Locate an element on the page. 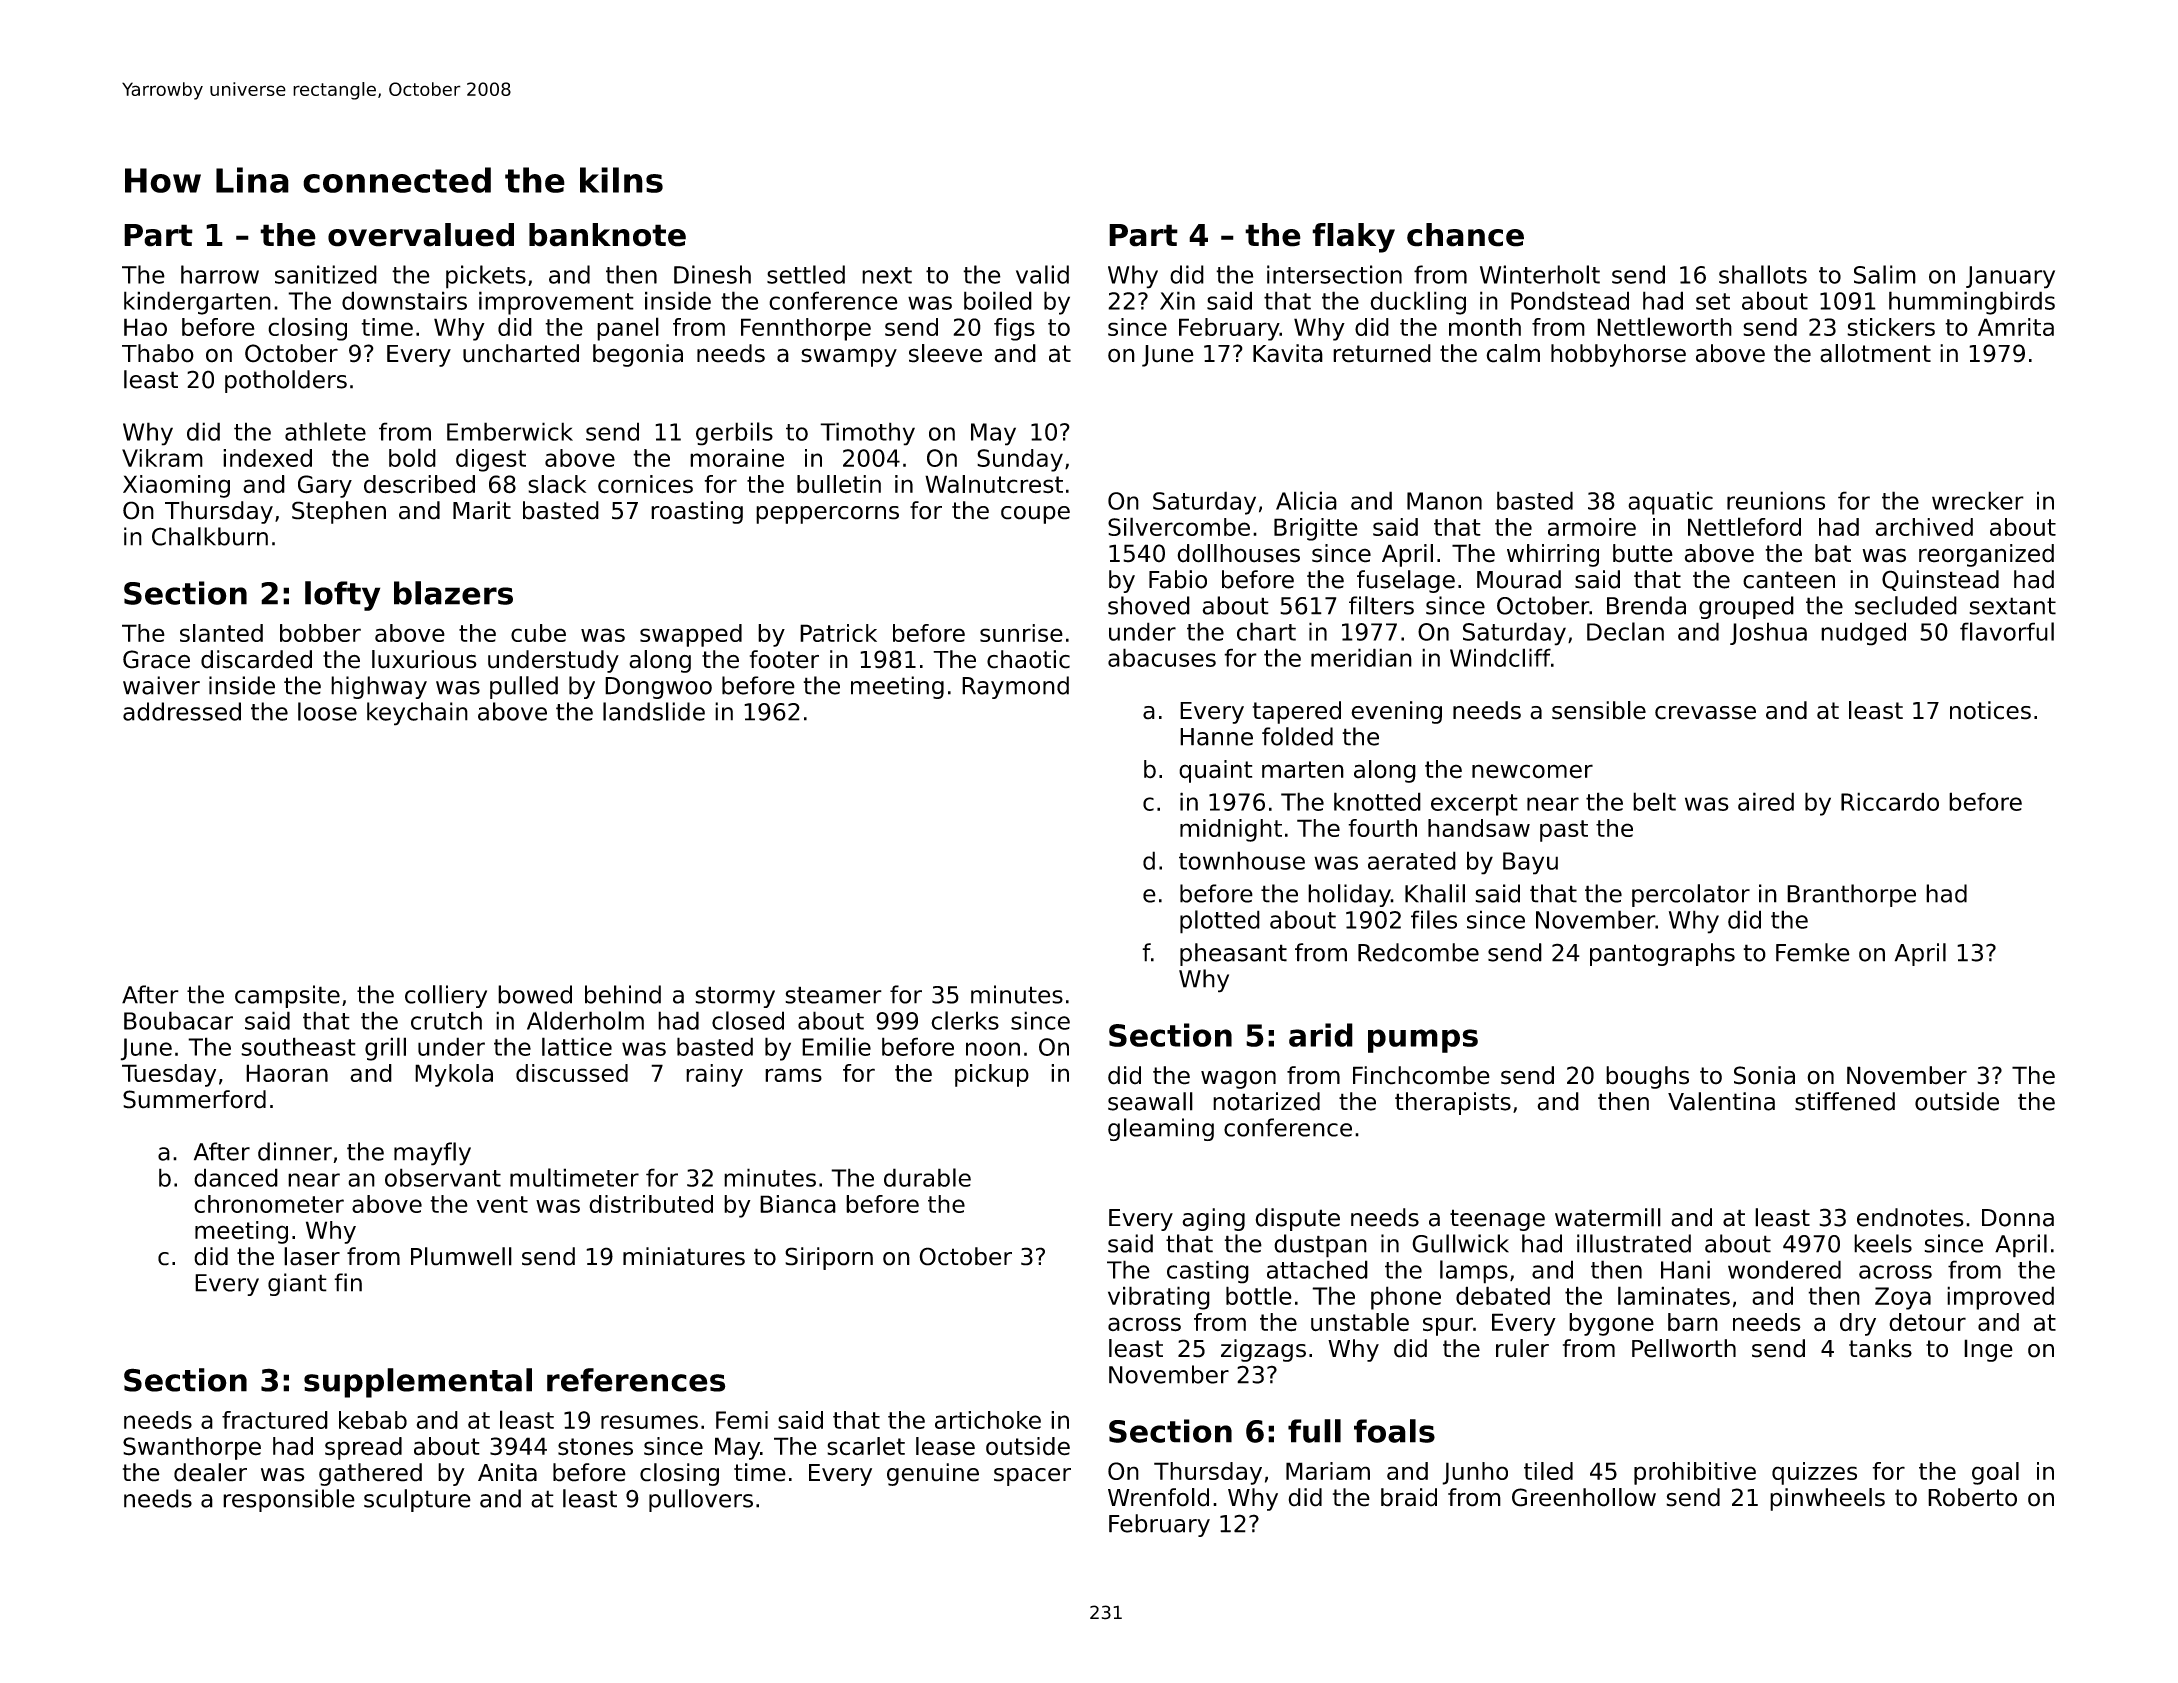  bulletin is located at coordinates (839, 484).
